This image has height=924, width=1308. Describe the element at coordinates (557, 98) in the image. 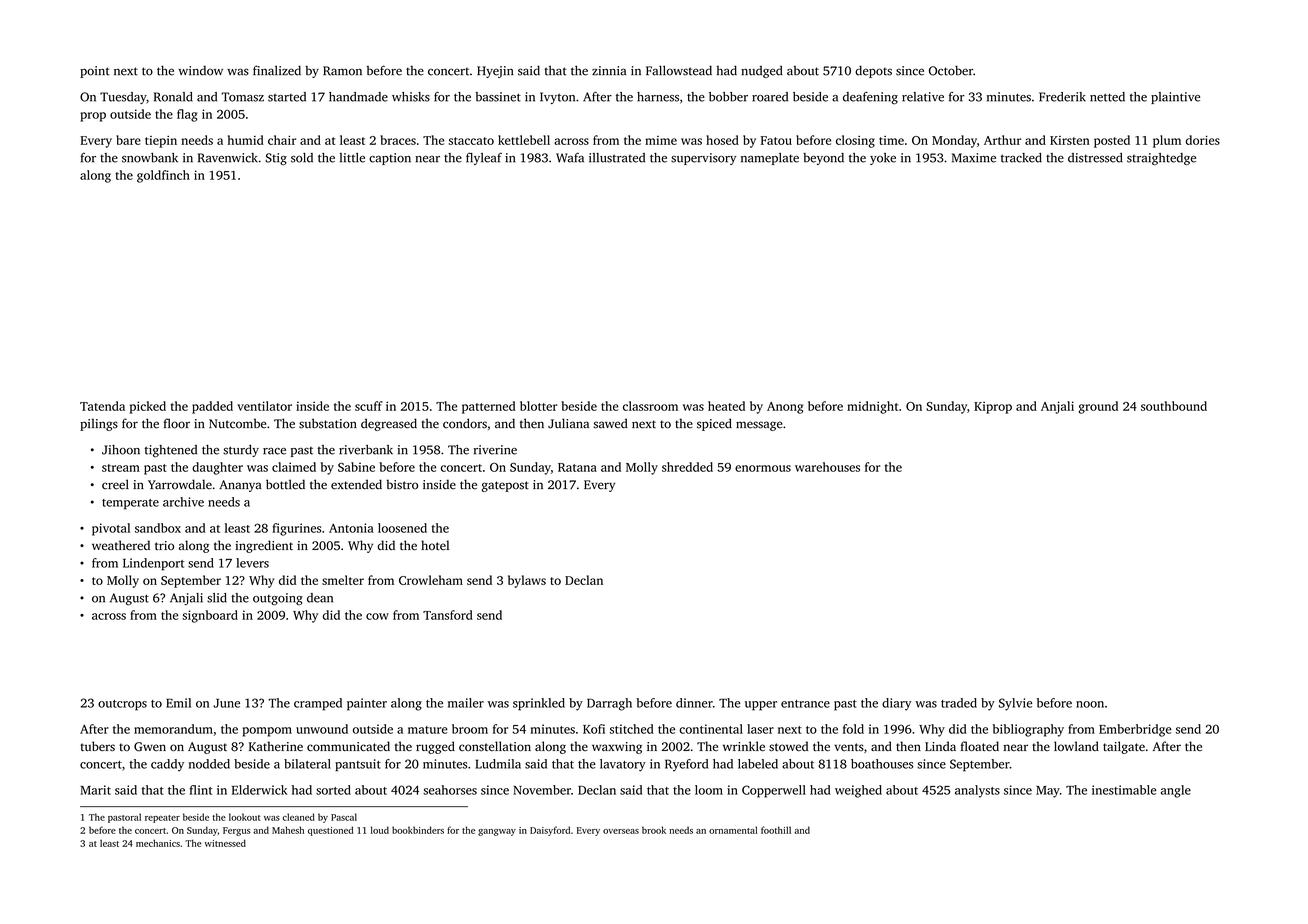

I see `Ivyton` at that location.
